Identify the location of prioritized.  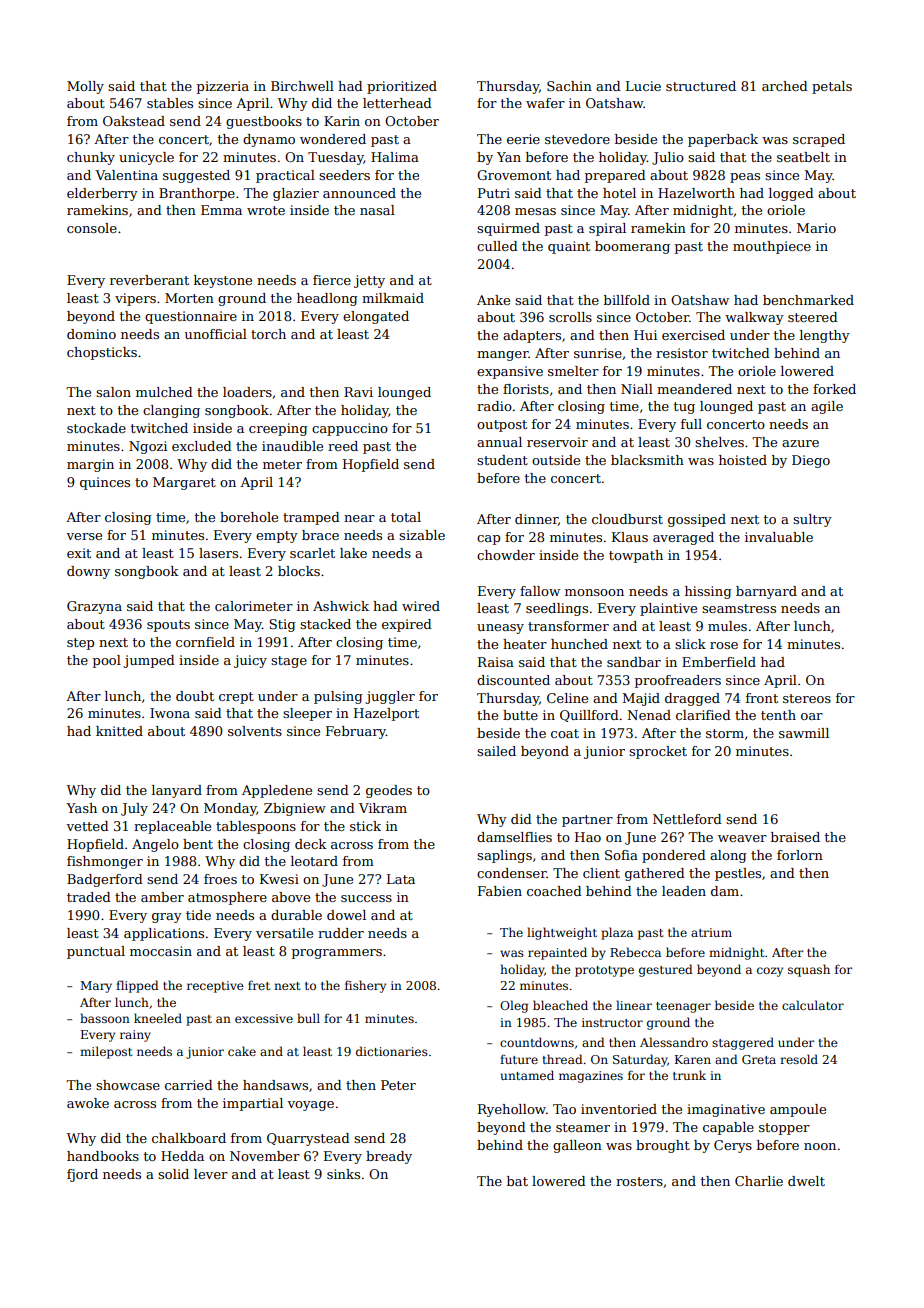
(402, 87).
